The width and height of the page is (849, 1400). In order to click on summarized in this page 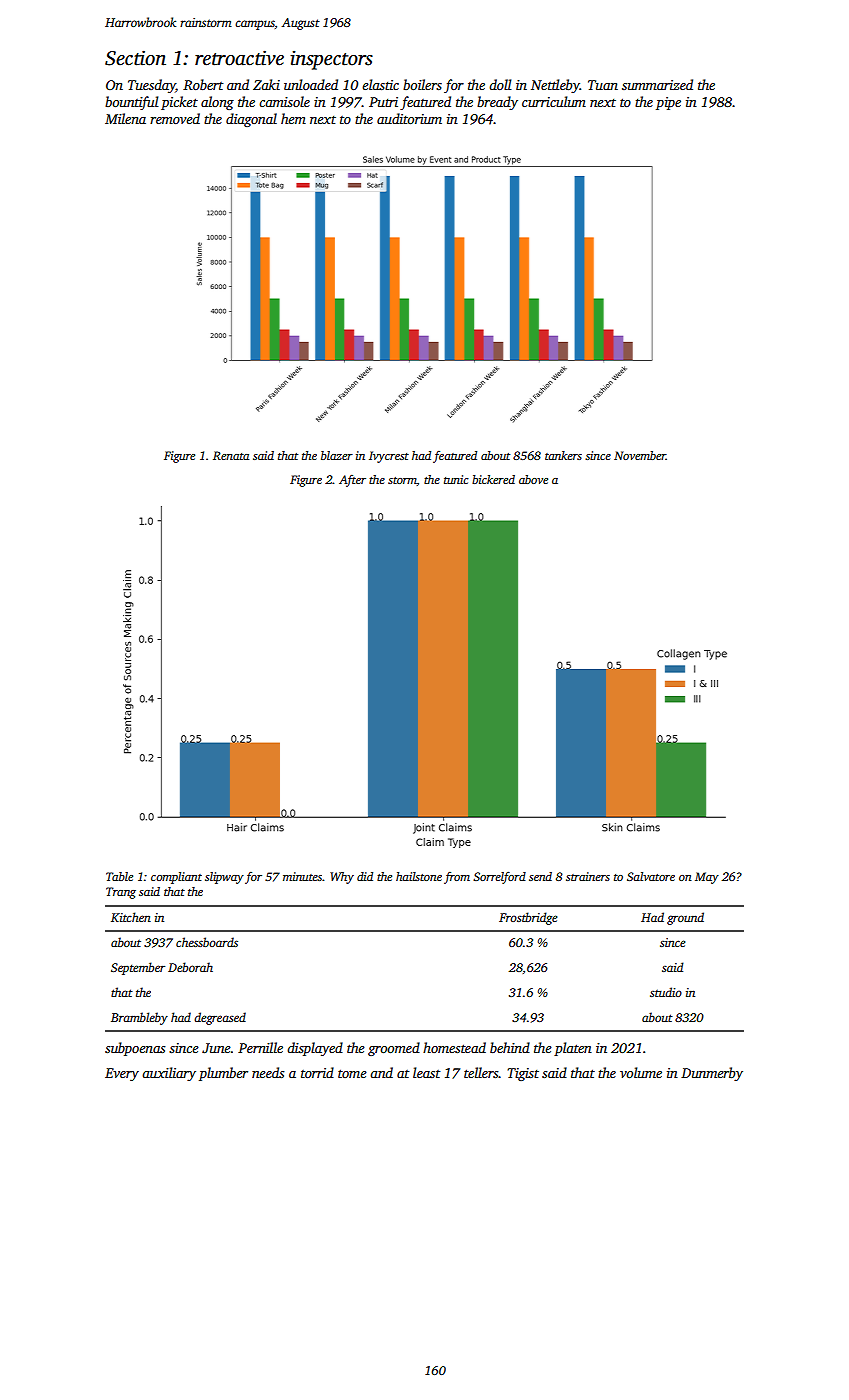, I will do `click(657, 84)`.
